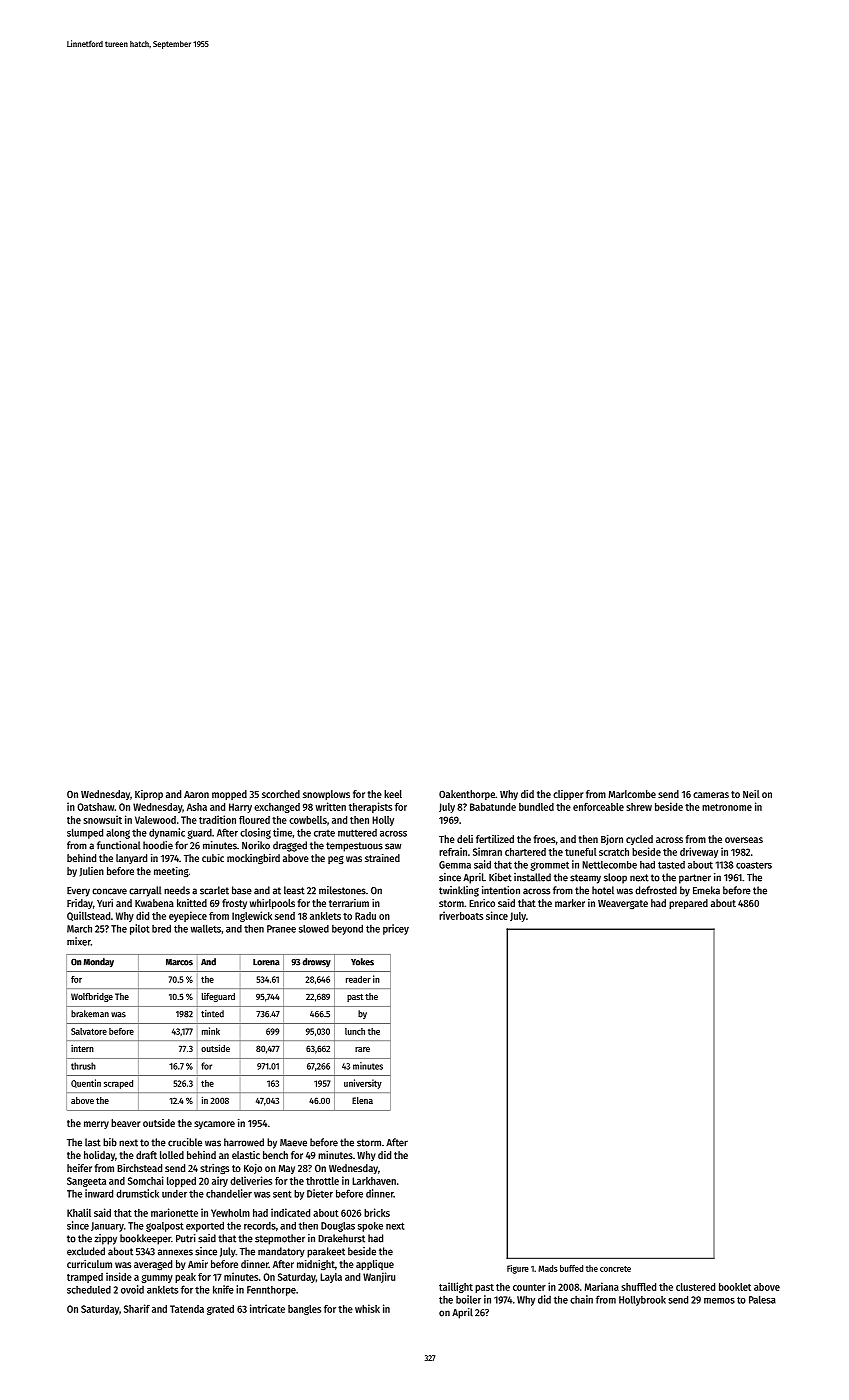  What do you see at coordinates (89, 1289) in the page?
I see `scheduled` at bounding box center [89, 1289].
